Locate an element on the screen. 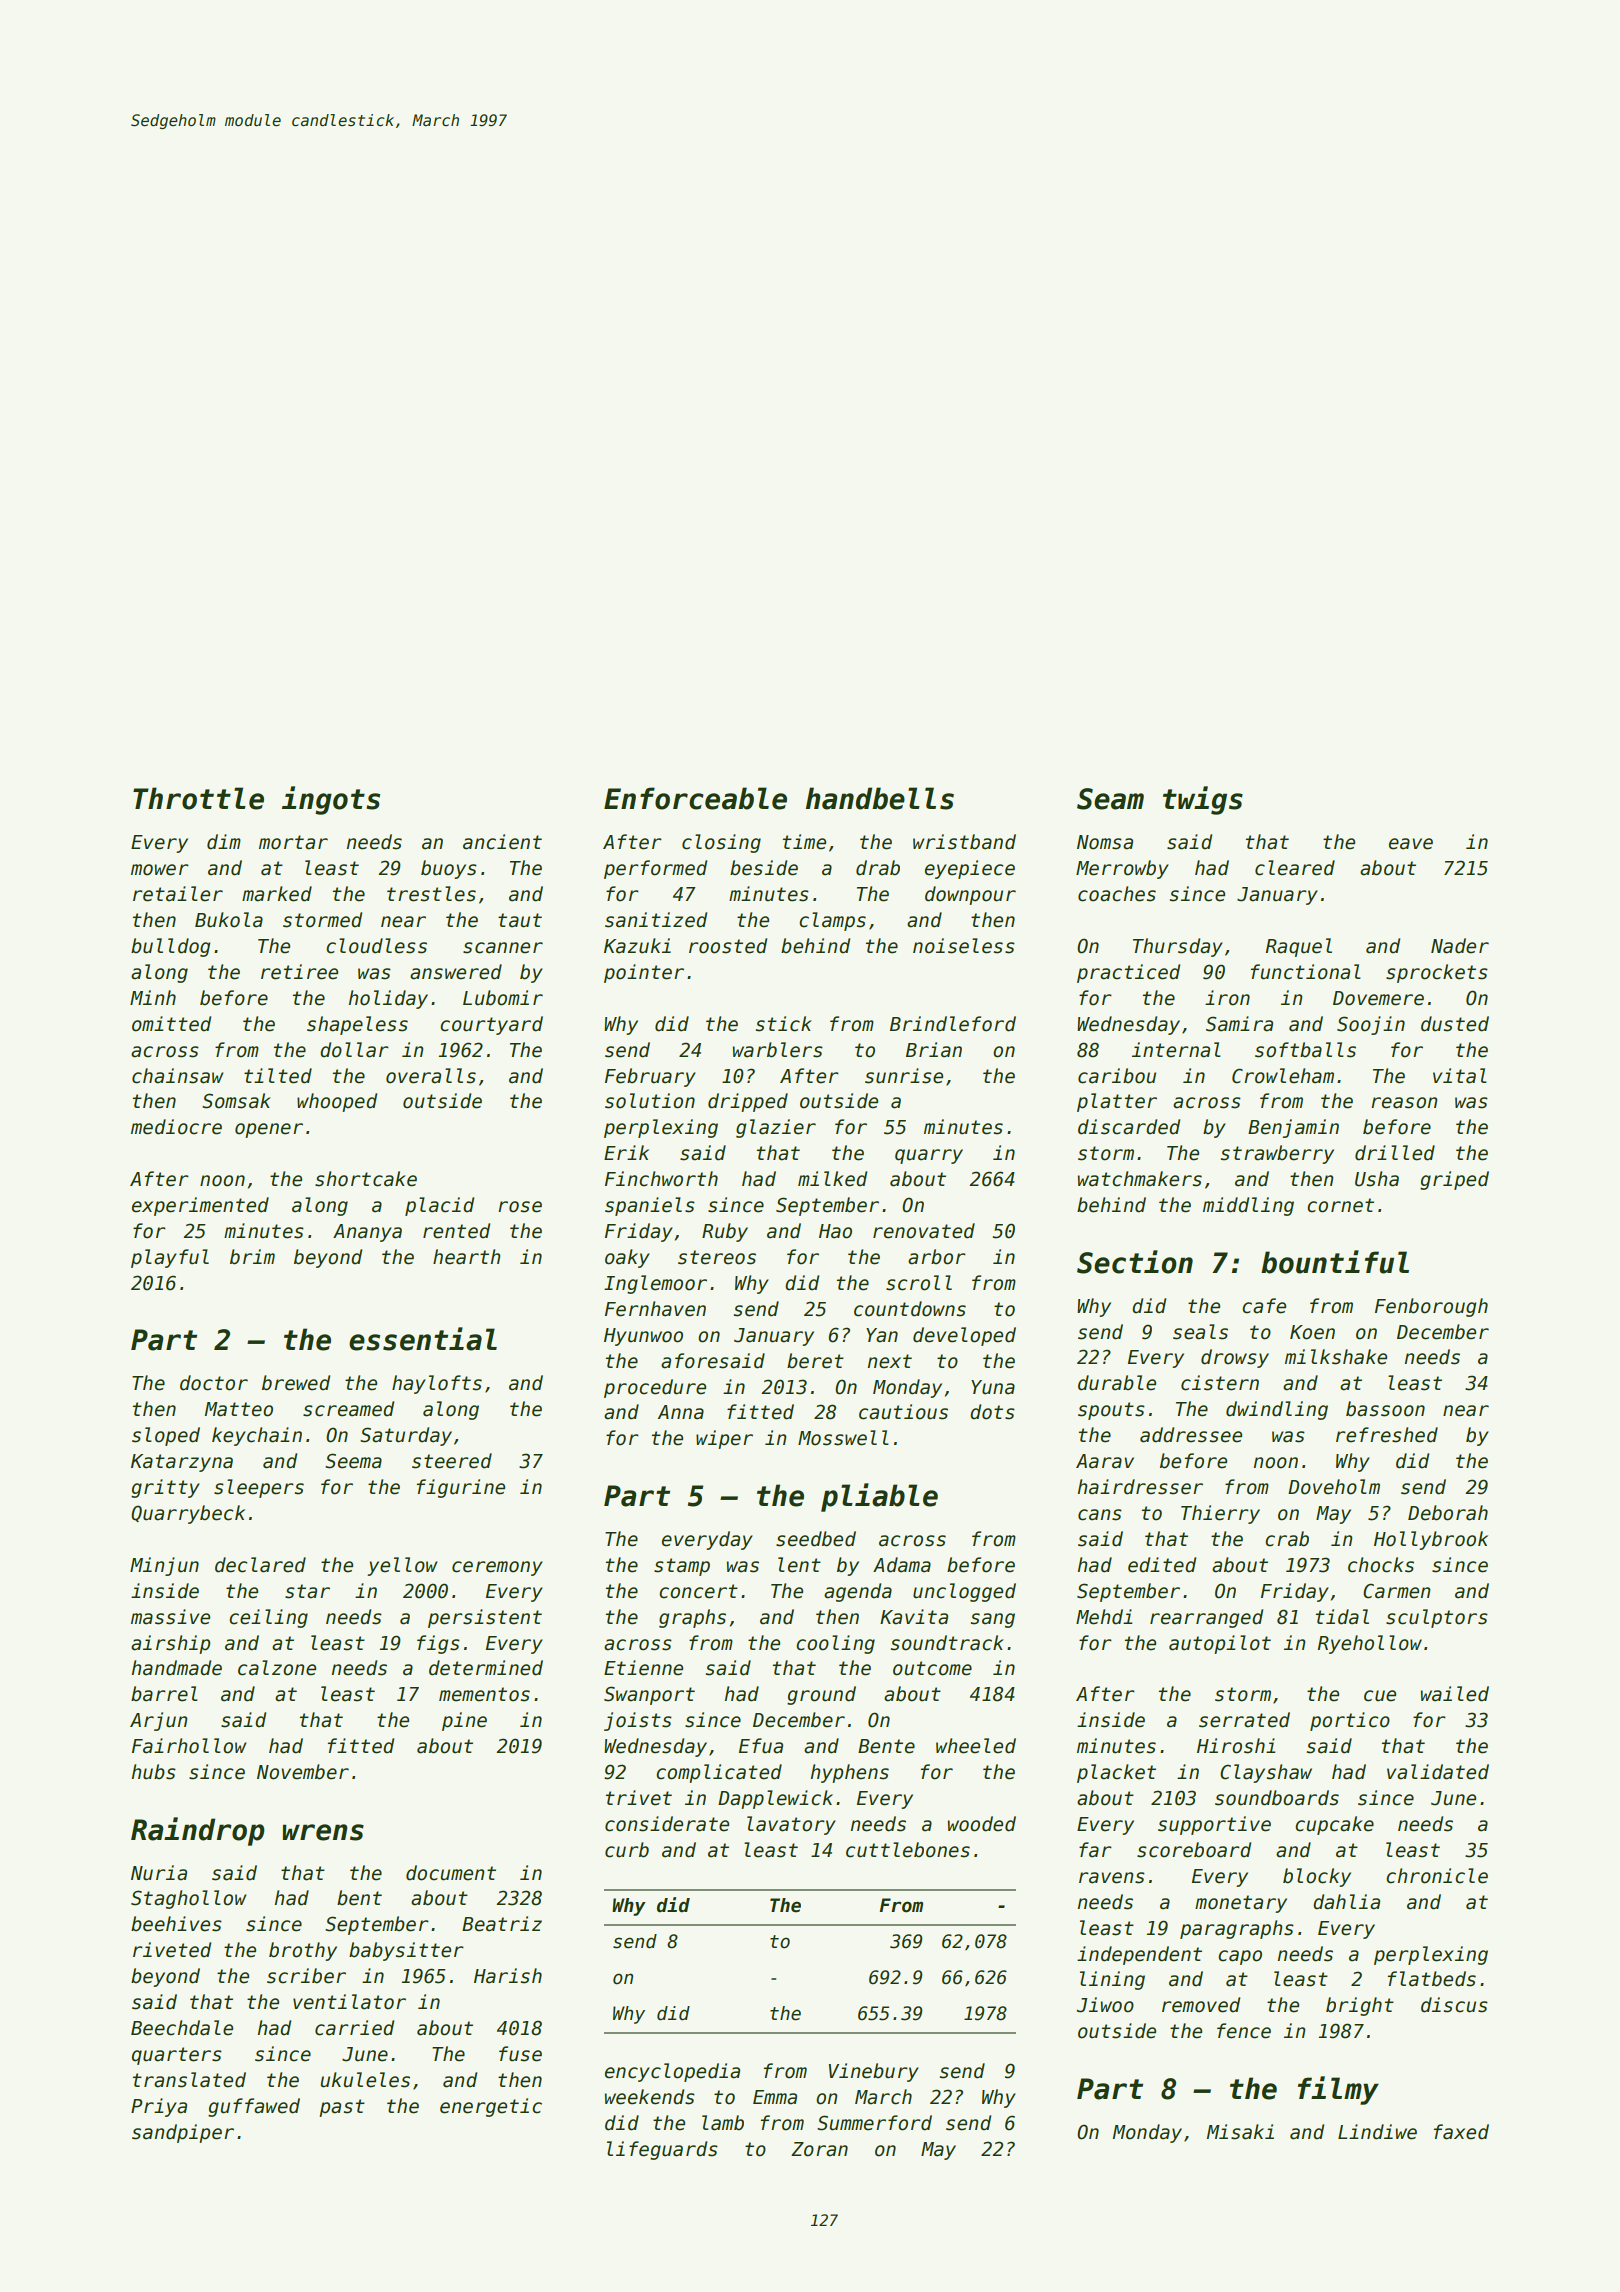  Throttle is located at coordinates (198, 798).
